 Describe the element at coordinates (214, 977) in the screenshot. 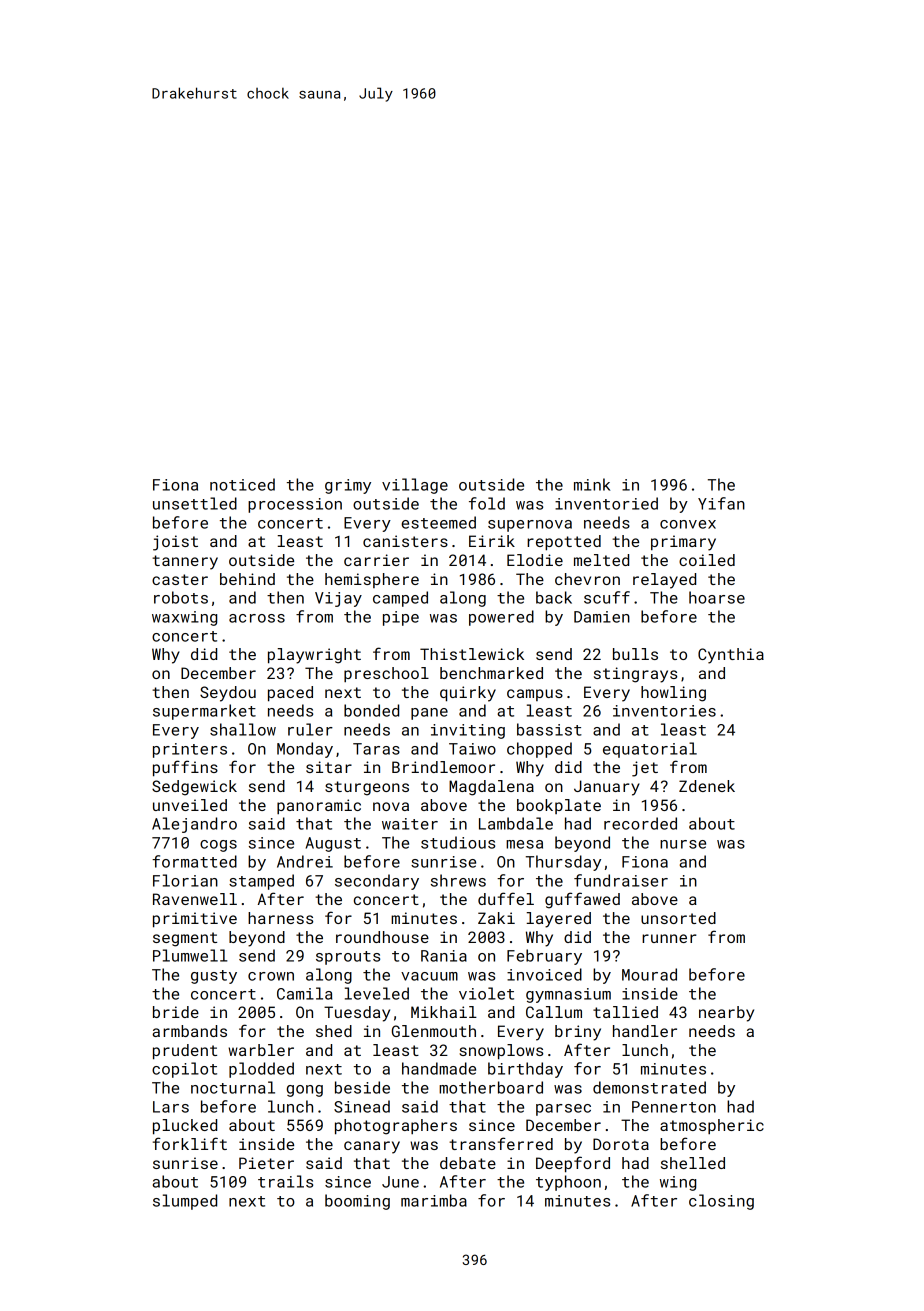

I see `gusty` at that location.
